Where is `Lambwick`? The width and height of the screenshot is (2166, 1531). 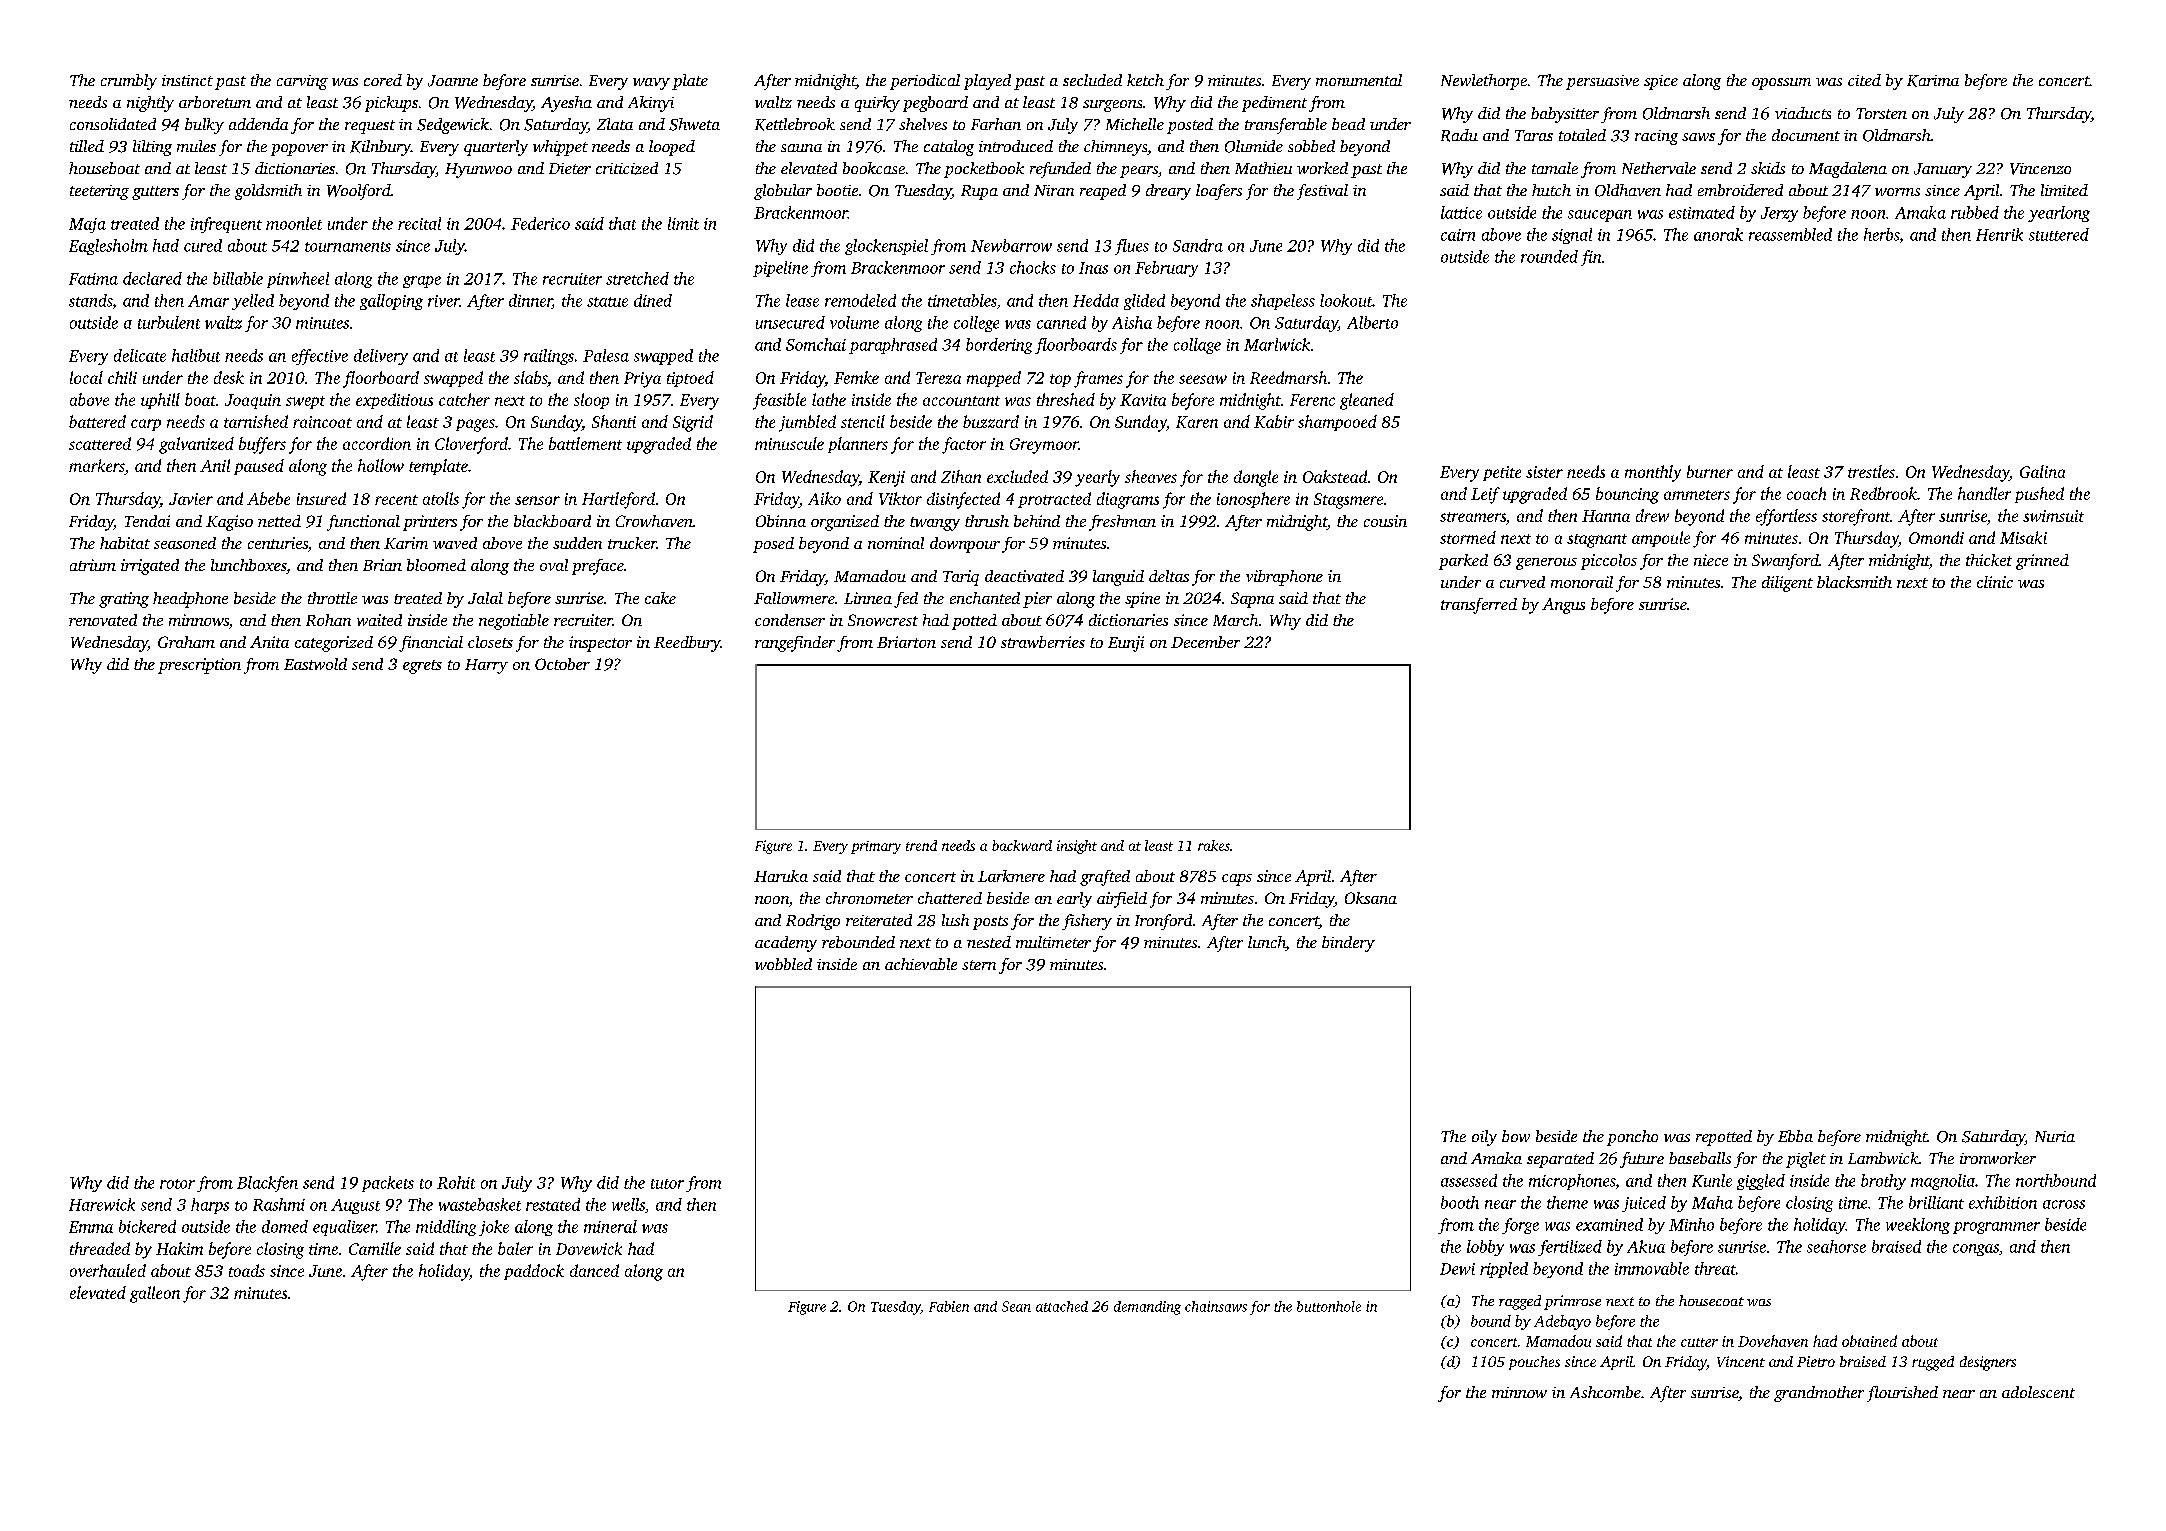
Lambwick is located at coordinates (1883, 1158).
